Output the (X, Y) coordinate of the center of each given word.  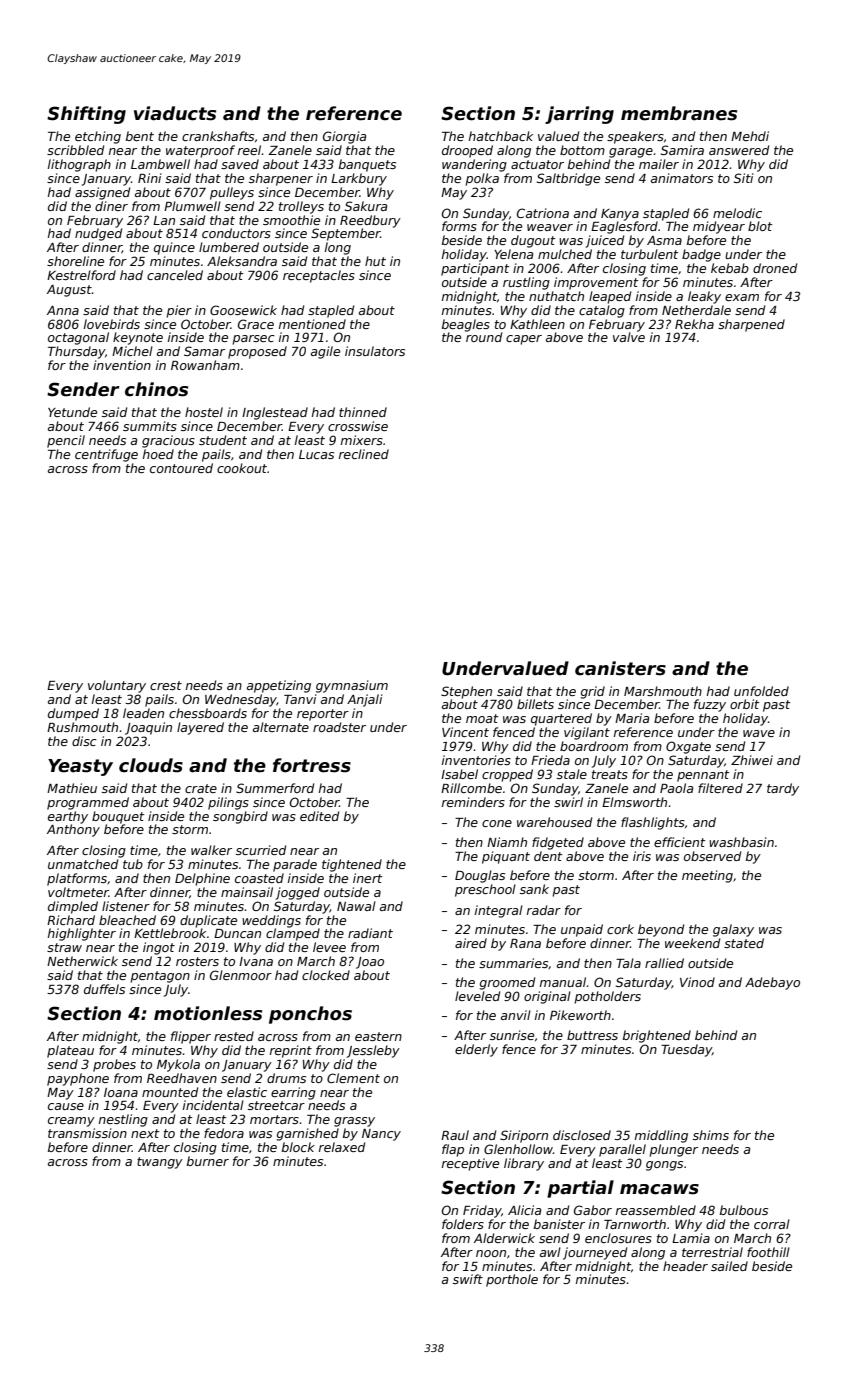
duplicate (208, 921)
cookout (242, 468)
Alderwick (504, 1238)
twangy (160, 1163)
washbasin (741, 842)
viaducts (175, 113)
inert (367, 878)
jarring (579, 115)
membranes (679, 113)
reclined (364, 454)
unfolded (761, 691)
